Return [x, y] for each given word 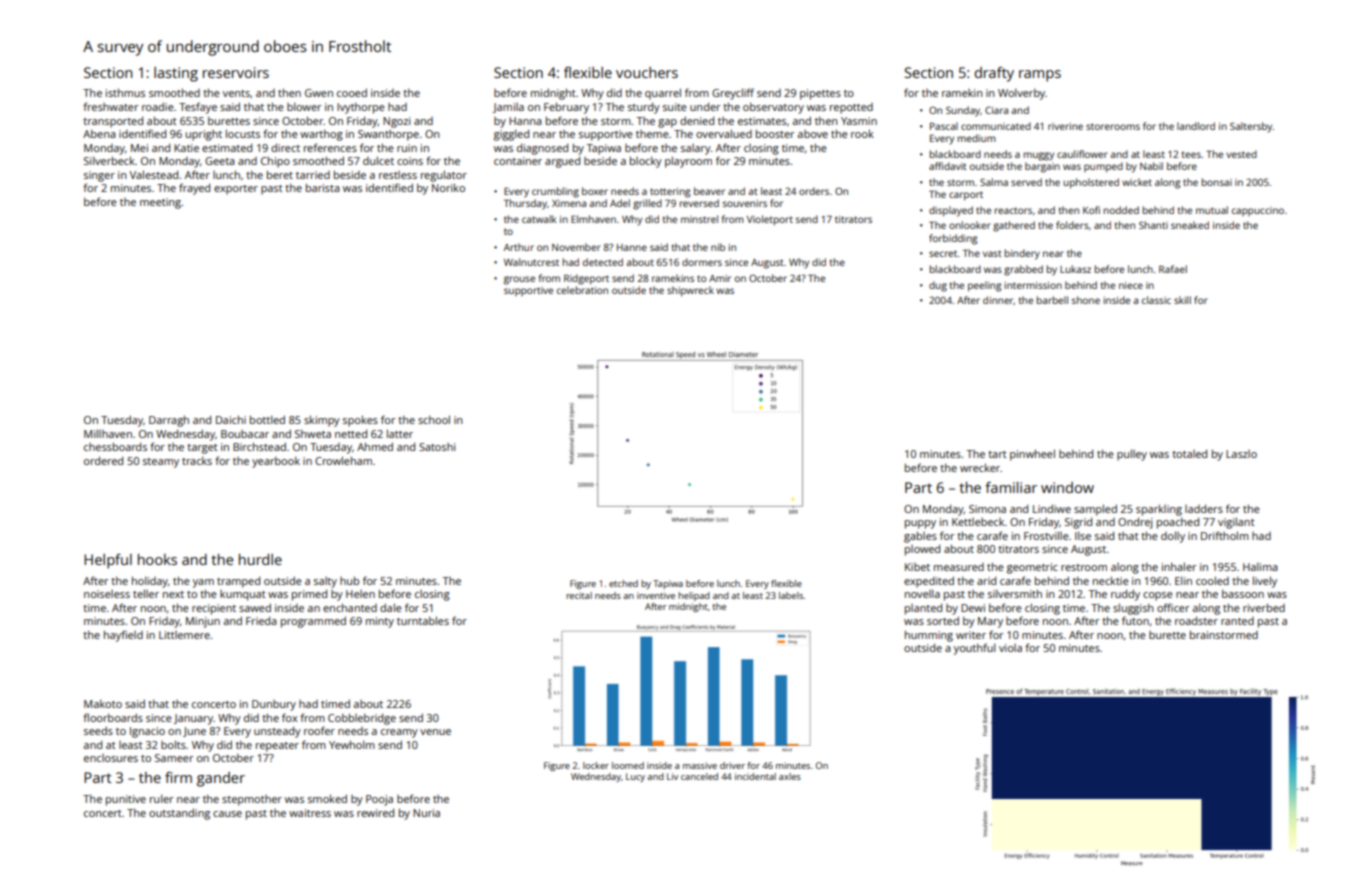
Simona [987, 509]
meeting [160, 203]
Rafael [1173, 269]
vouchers [647, 72]
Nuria [426, 813]
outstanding [179, 814]
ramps [1040, 76]
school [434, 419]
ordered [103, 460]
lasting [176, 74]
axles [790, 776]
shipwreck [690, 291]
